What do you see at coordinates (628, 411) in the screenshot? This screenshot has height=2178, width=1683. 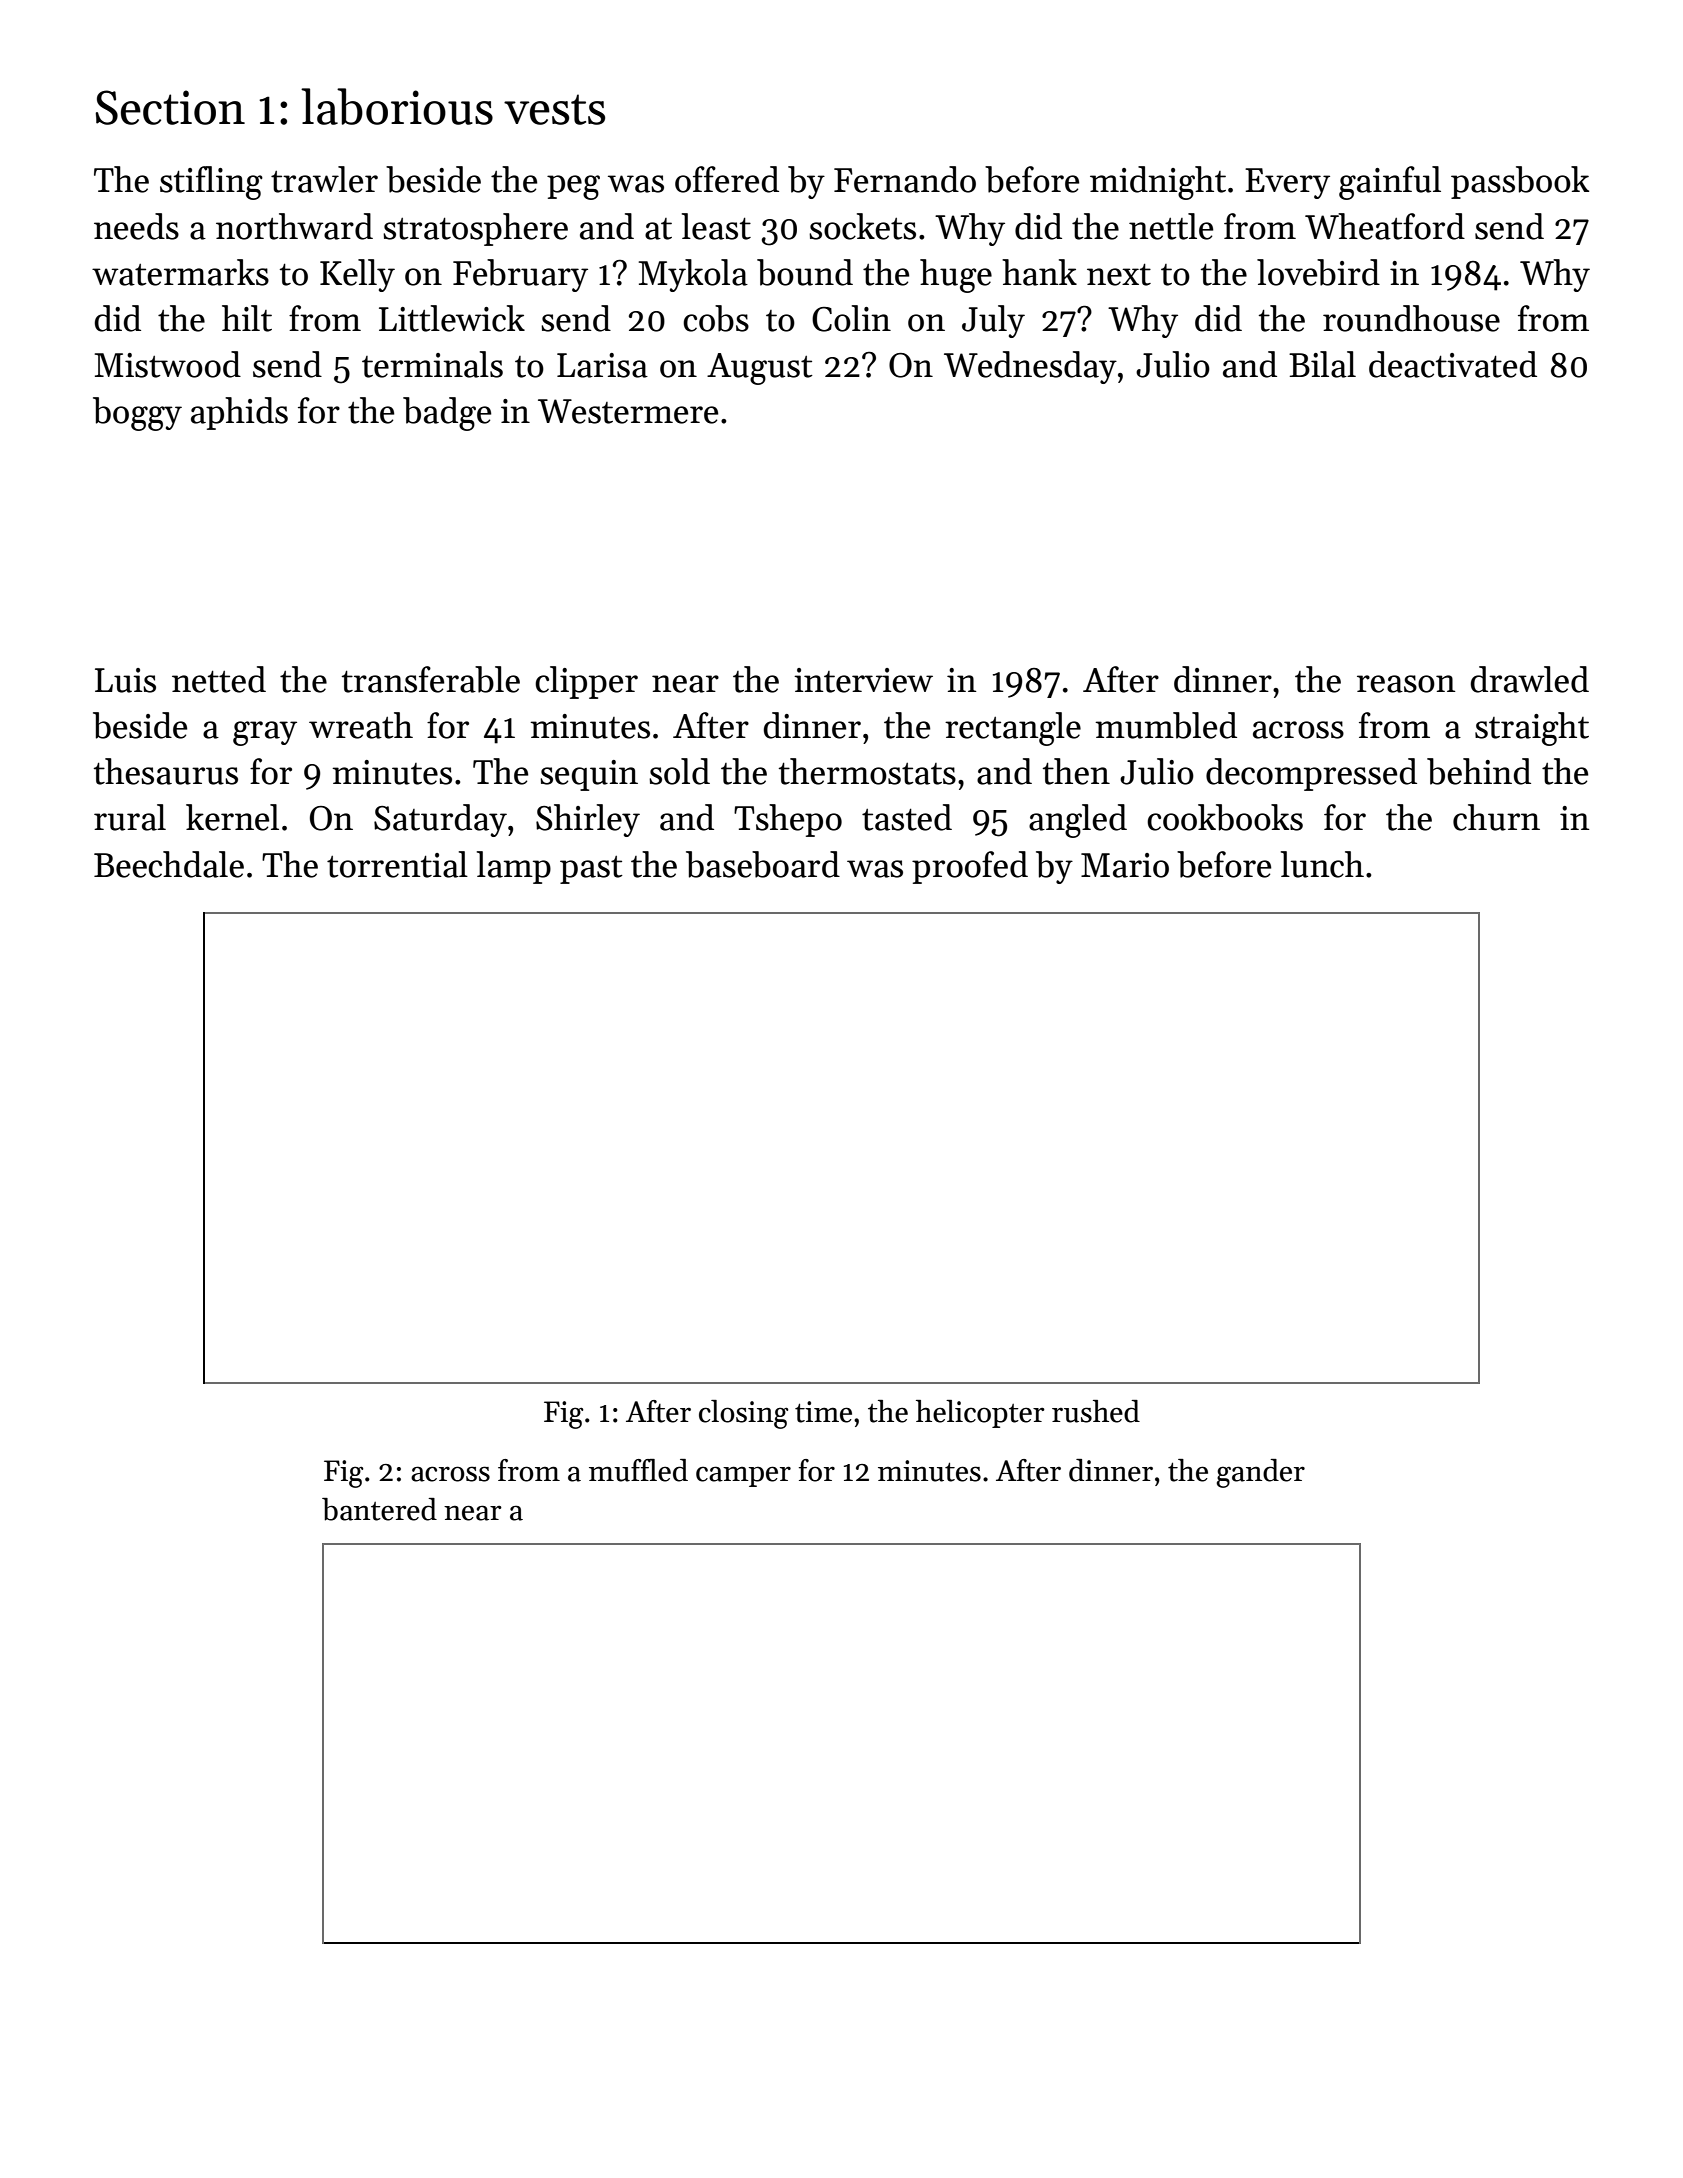 I see `Westermere` at bounding box center [628, 411].
